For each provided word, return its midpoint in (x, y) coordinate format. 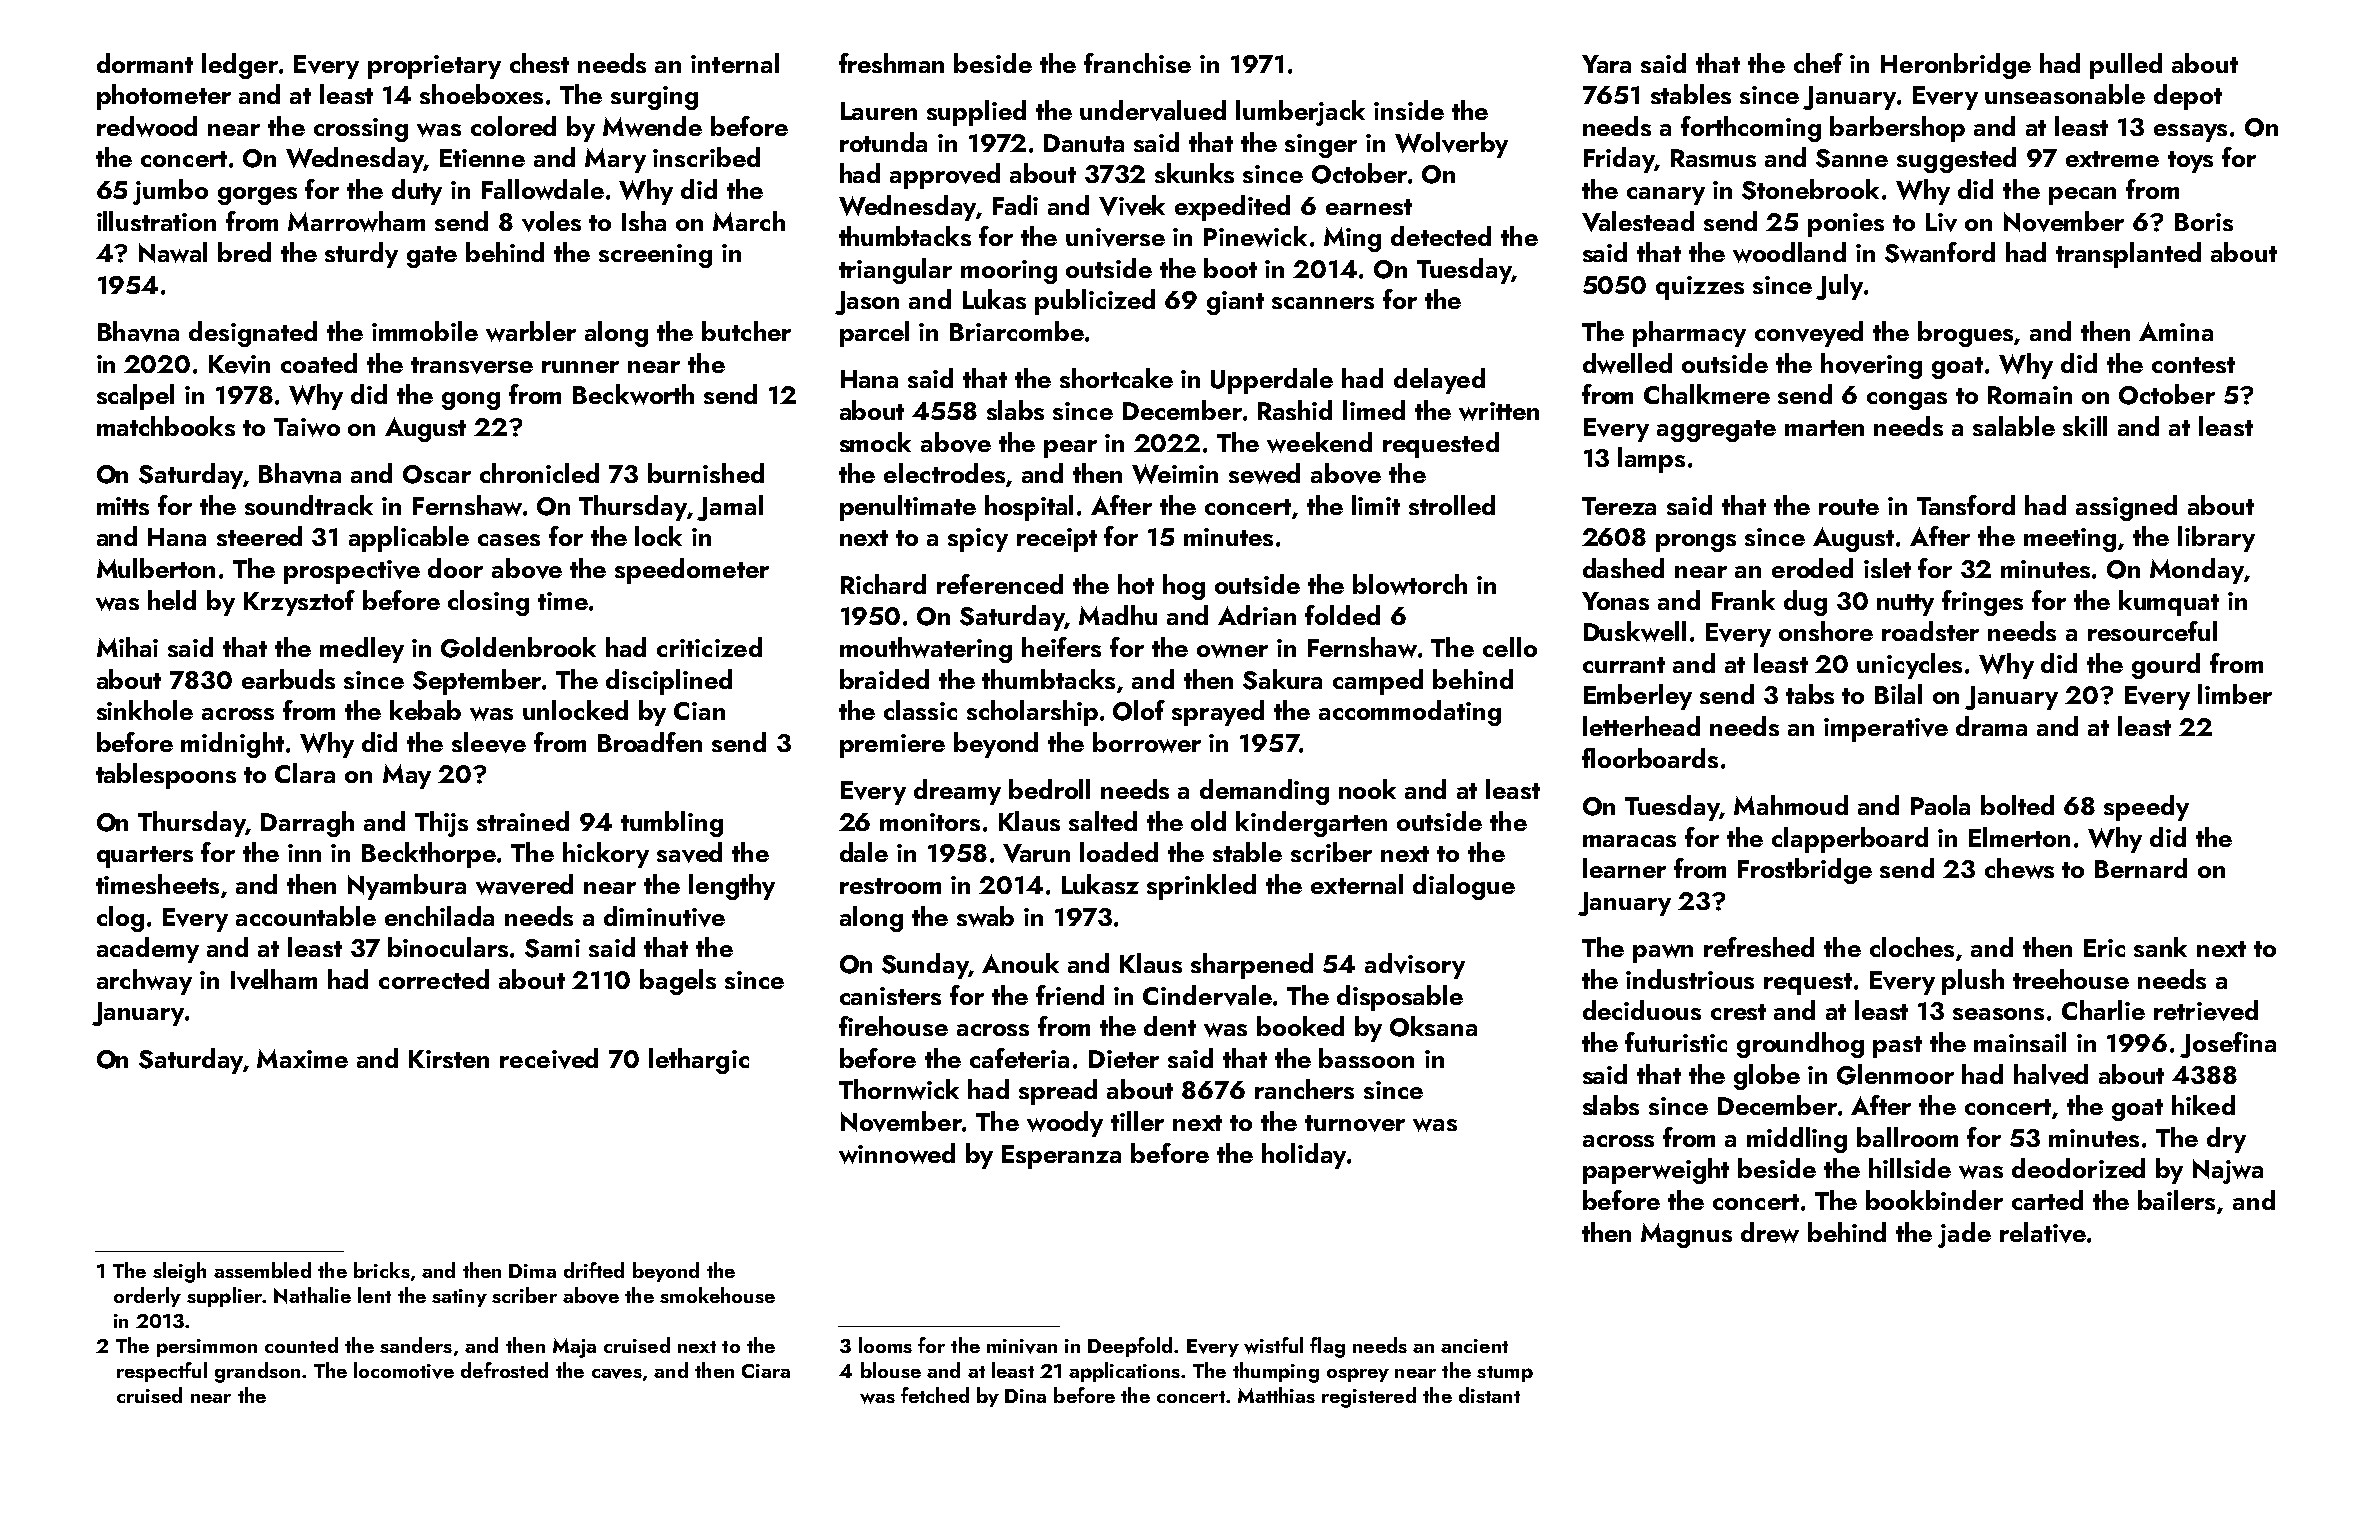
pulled (2126, 66)
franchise (1137, 63)
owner (1232, 651)
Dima (532, 1271)
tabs (1810, 694)
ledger (240, 66)
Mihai (127, 647)
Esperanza (1061, 1157)
